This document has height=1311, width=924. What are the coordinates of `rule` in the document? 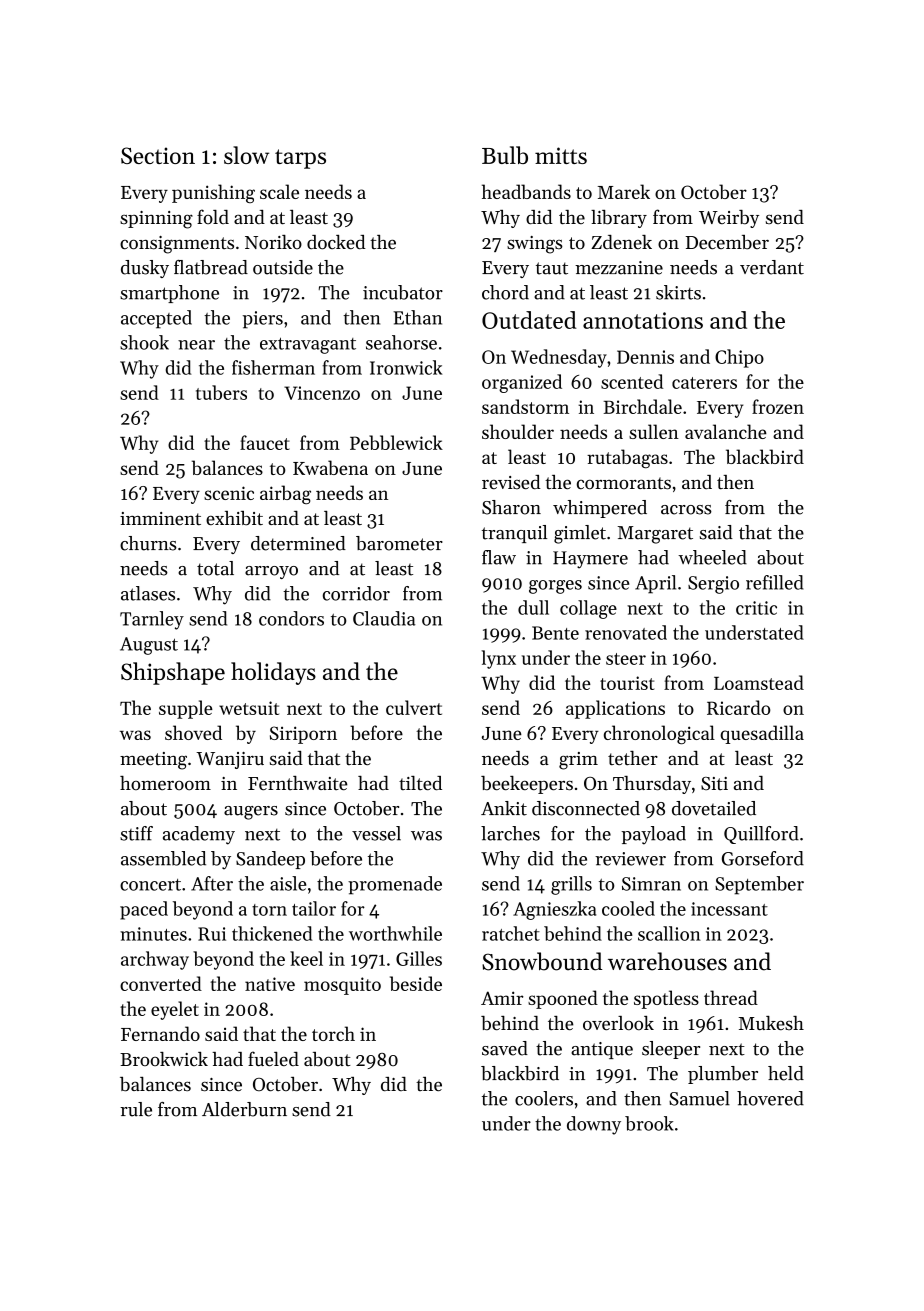 It's located at (136, 1109).
